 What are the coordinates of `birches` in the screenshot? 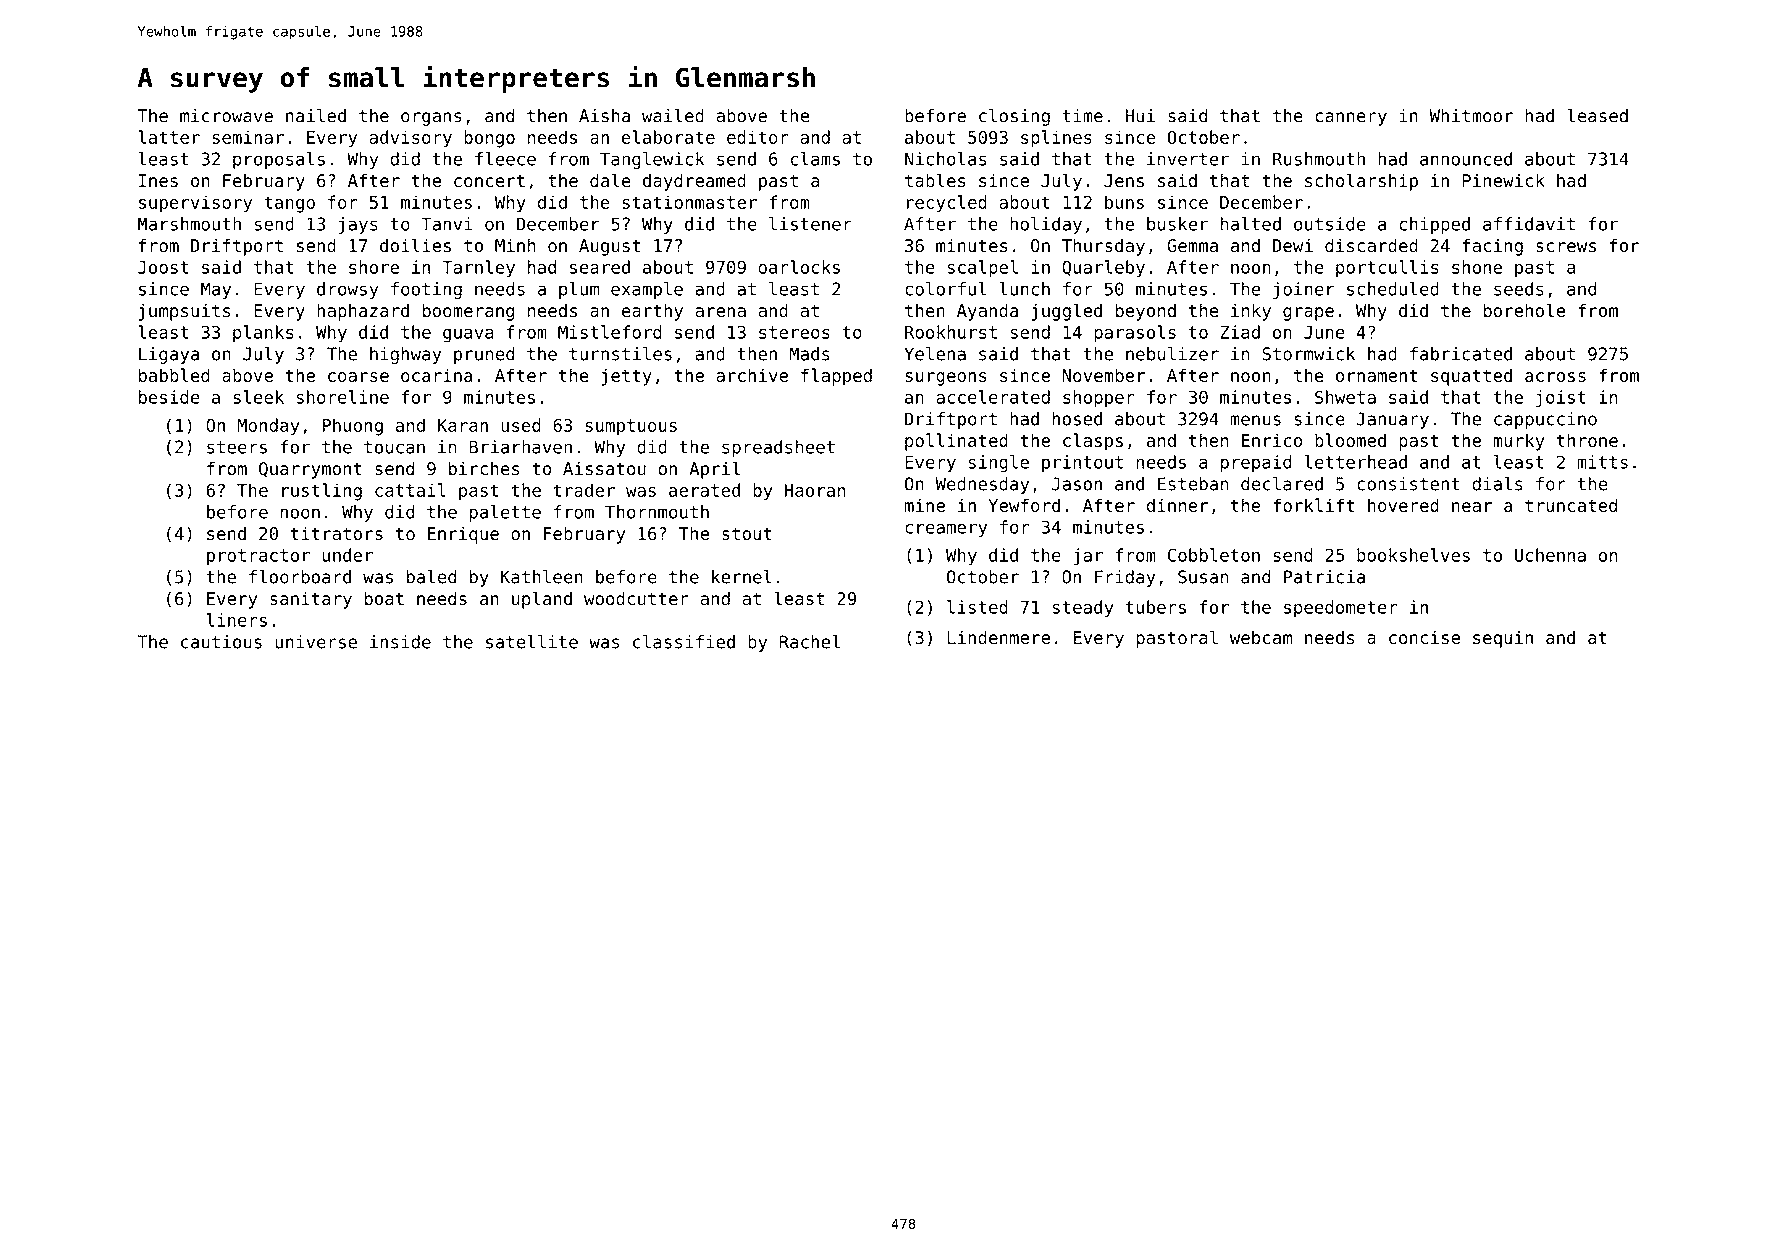 It's located at (484, 468).
